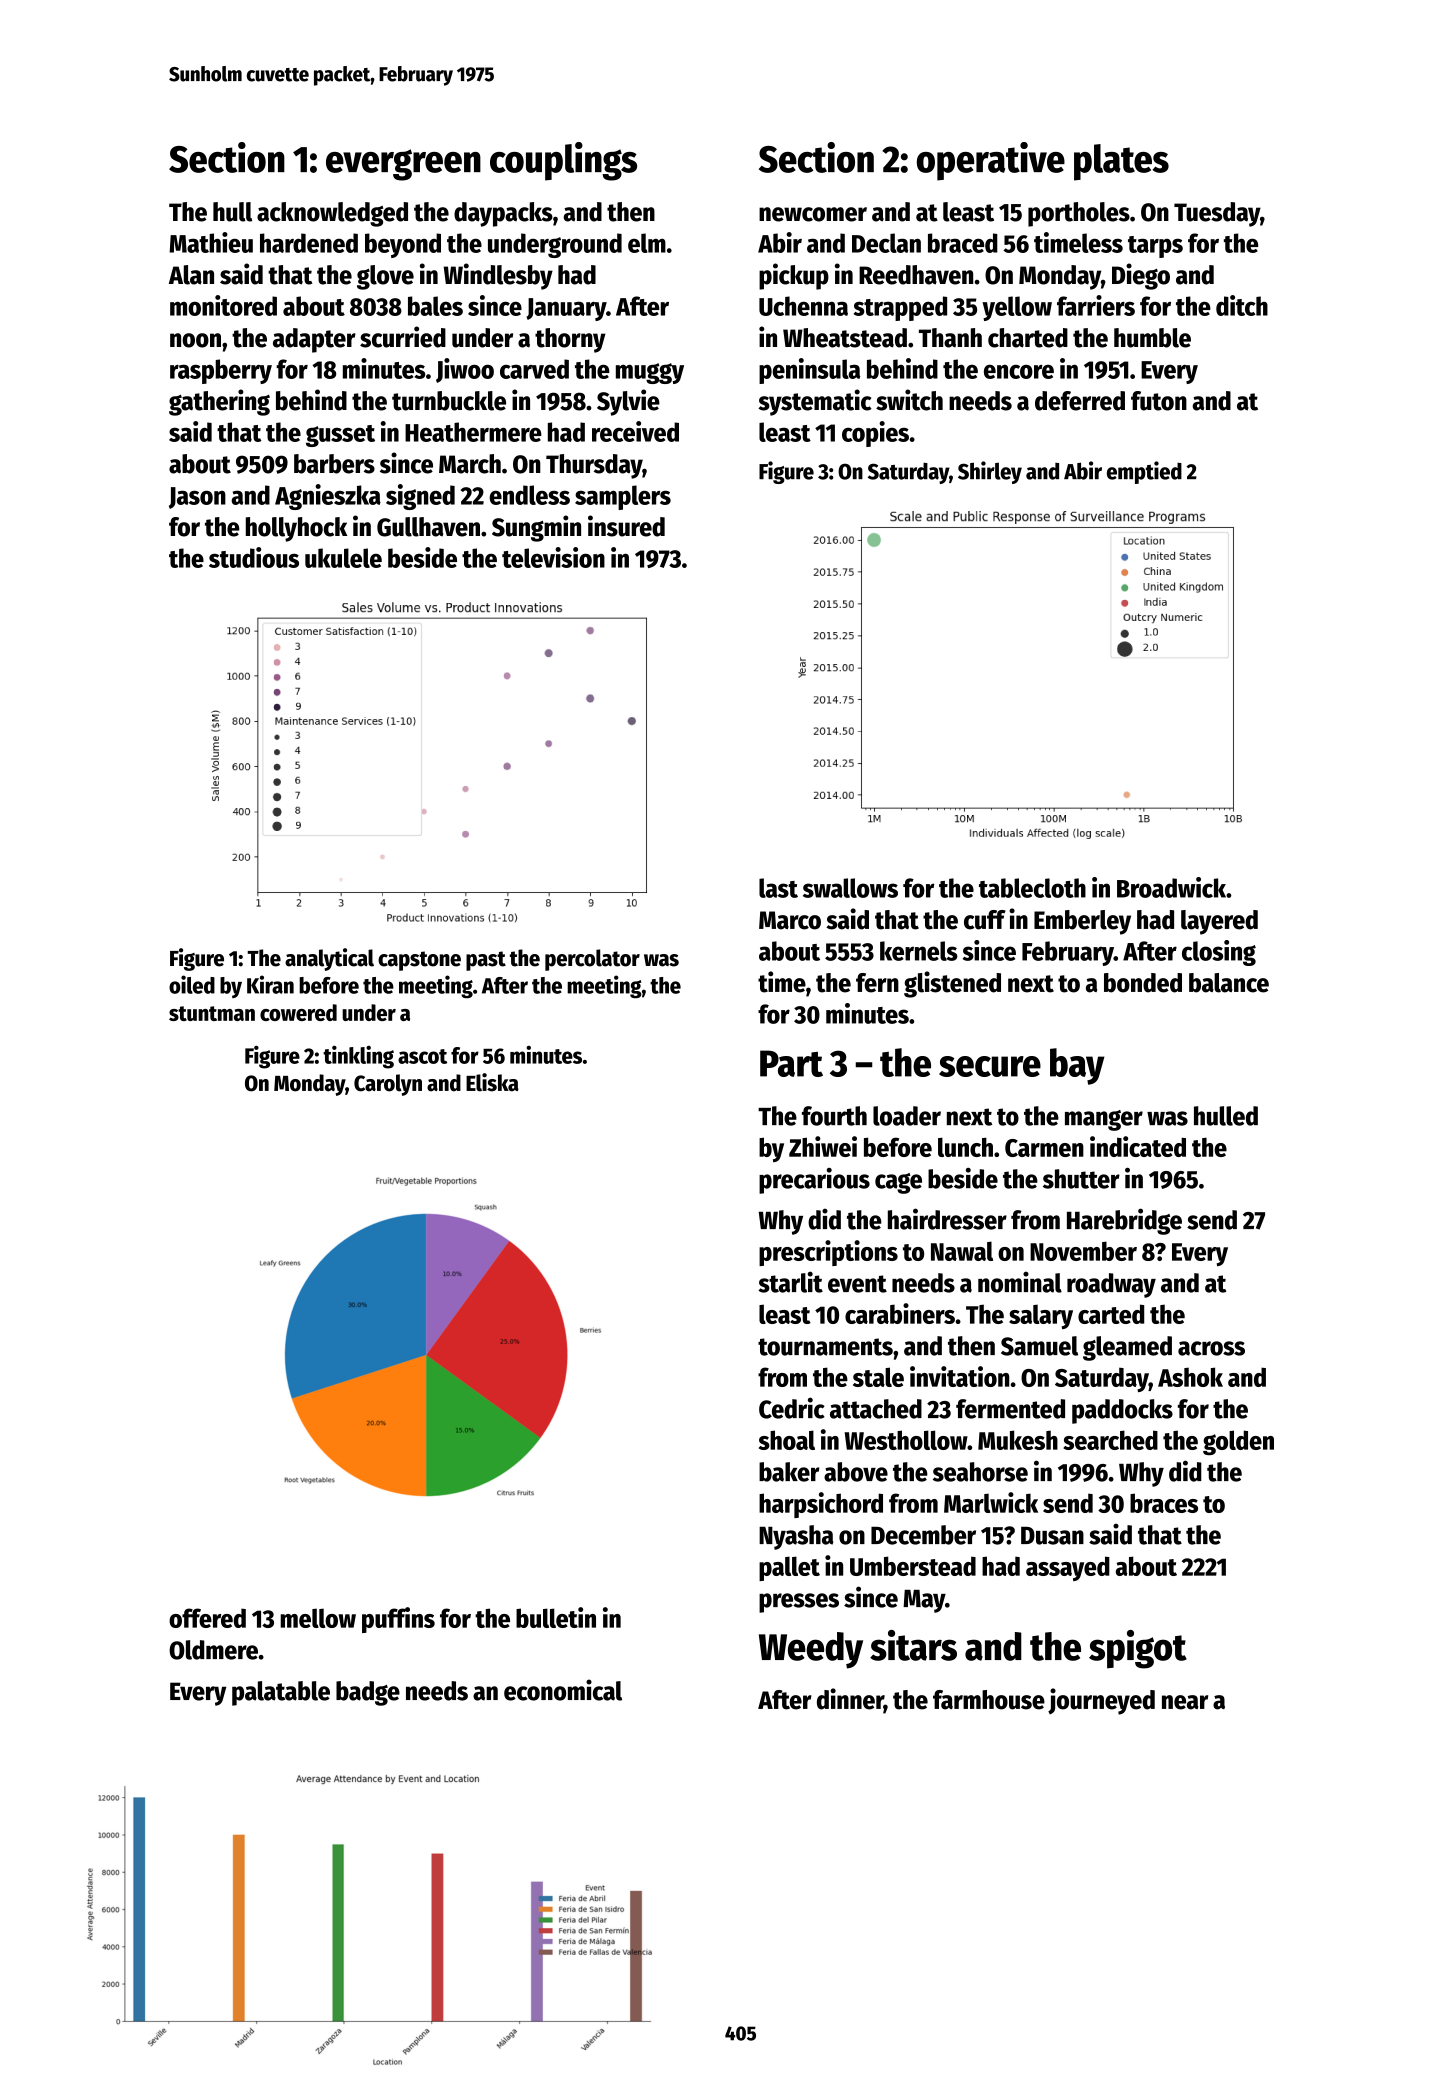 This image has width=1450, height=2100. What do you see at coordinates (281, 1693) in the image?
I see `palatable` at bounding box center [281, 1693].
